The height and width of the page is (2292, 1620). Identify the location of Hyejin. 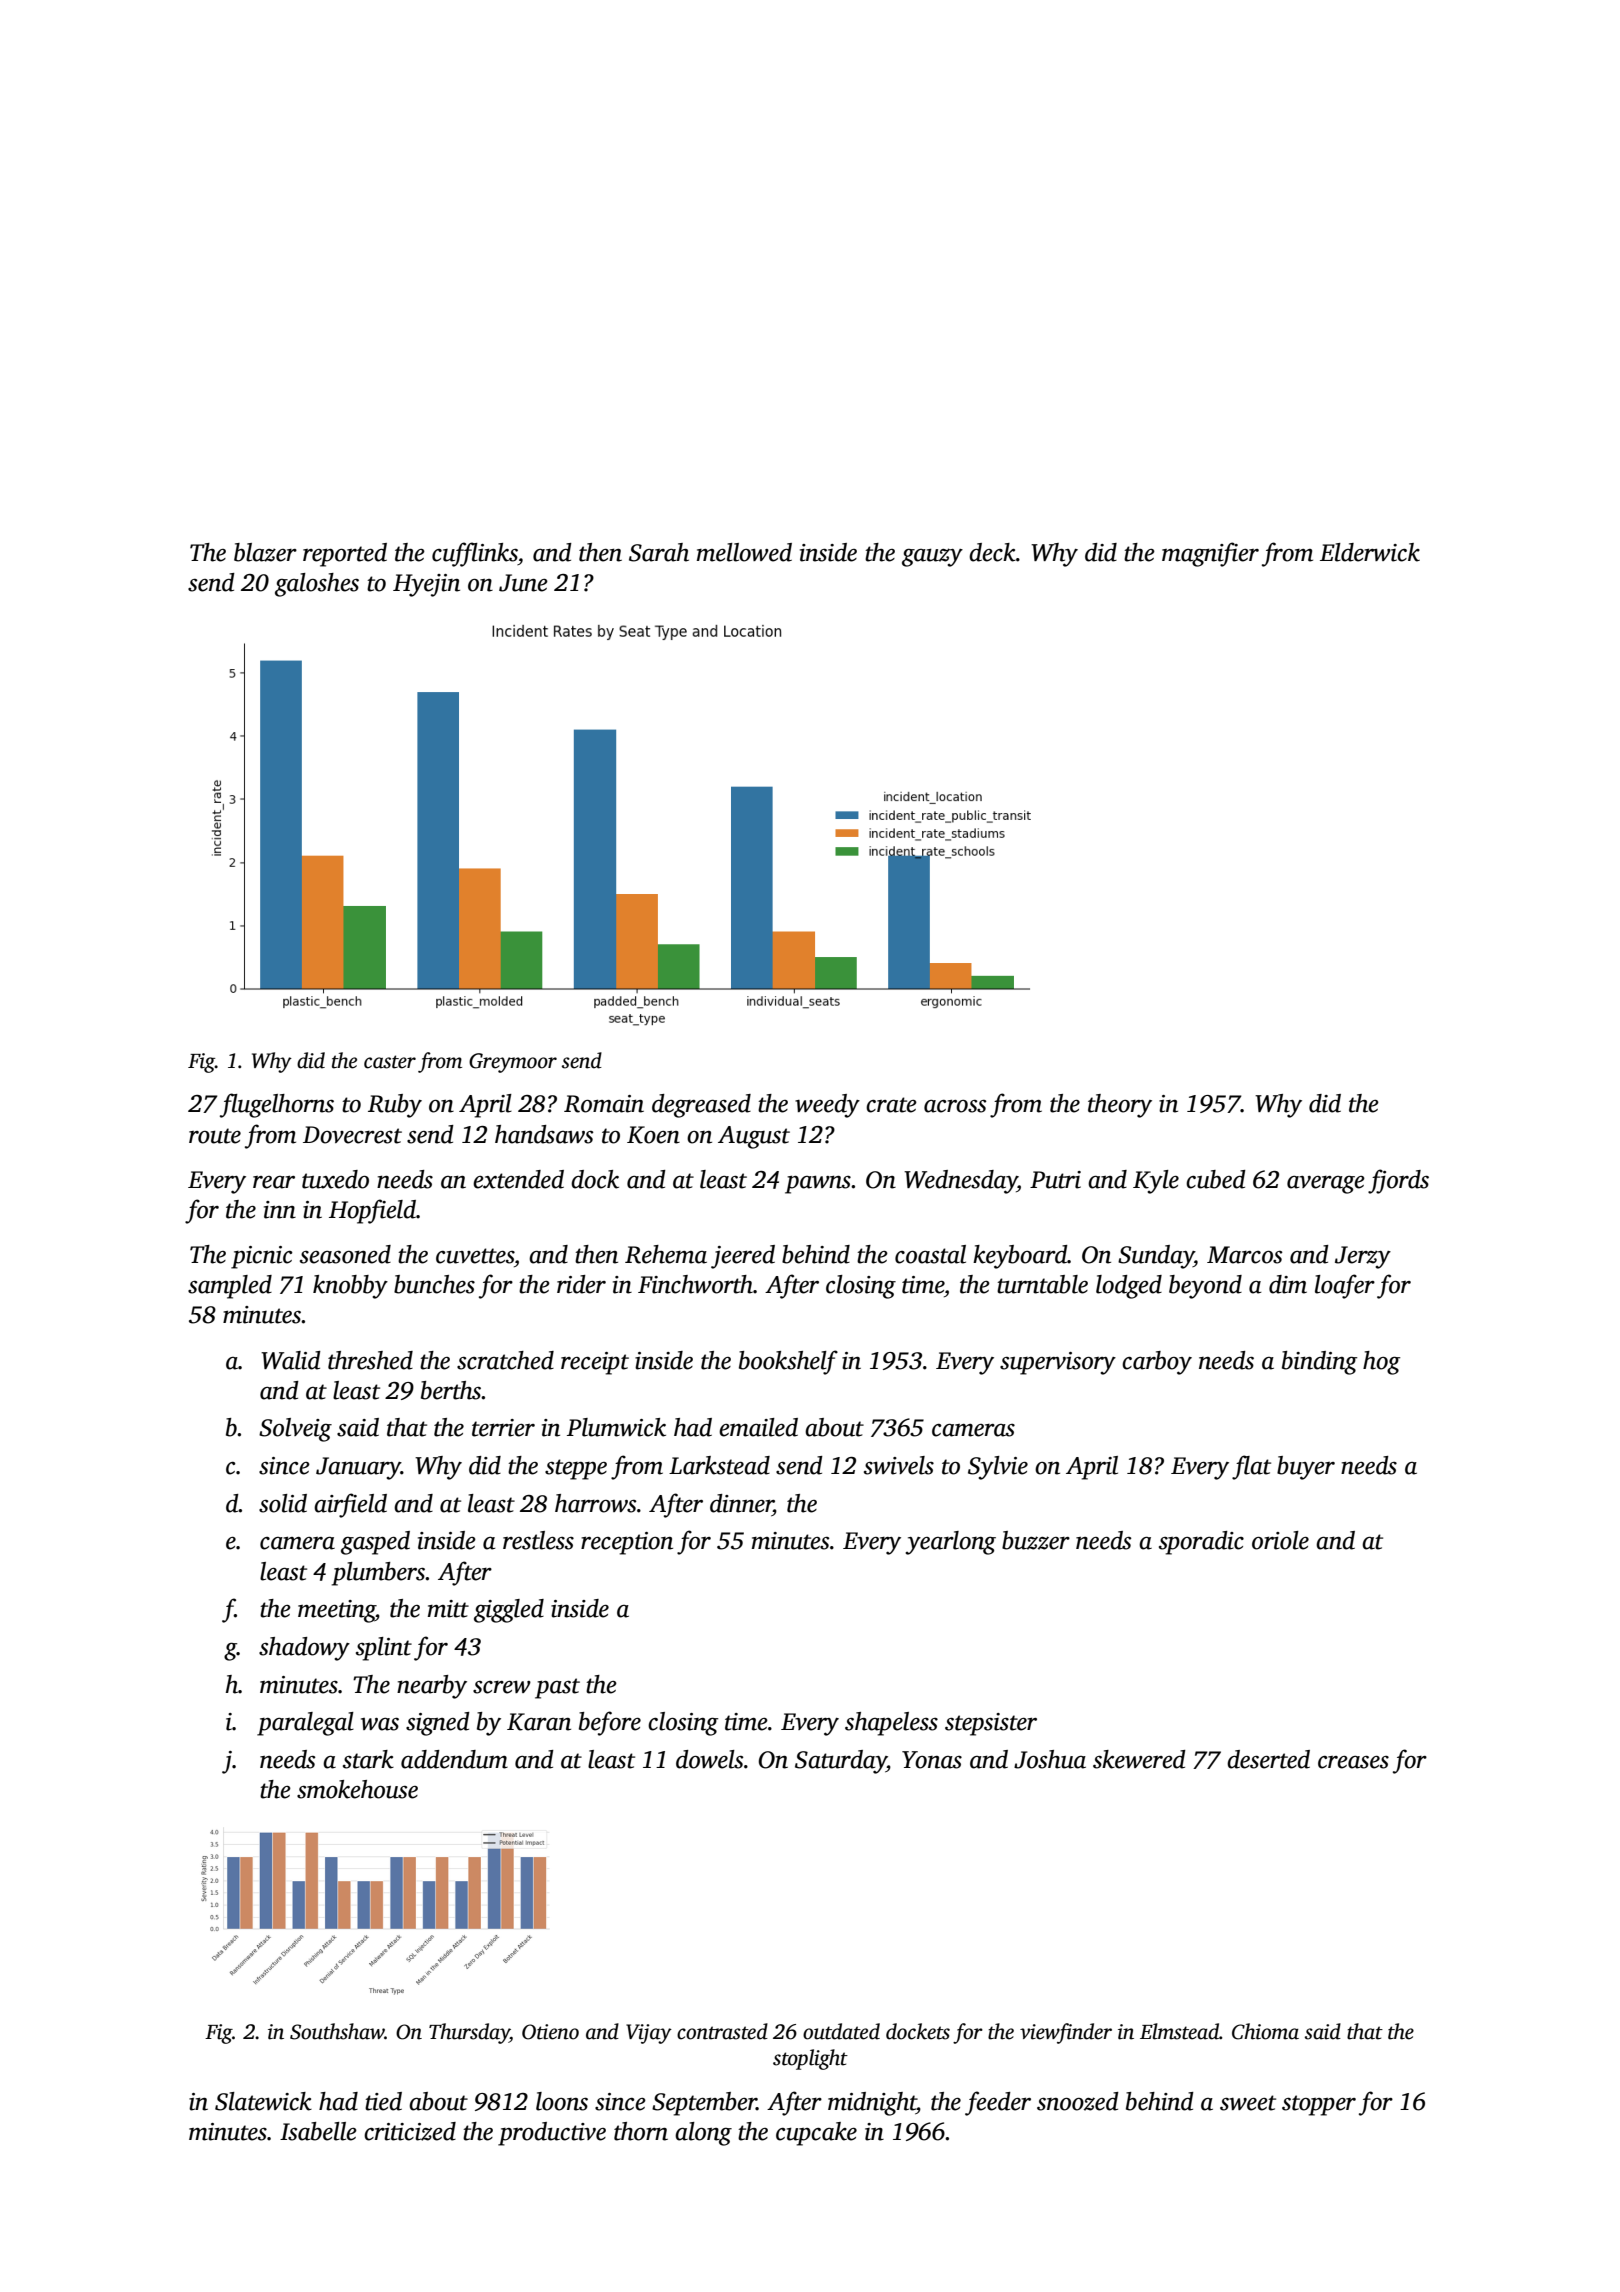
(426, 585).
